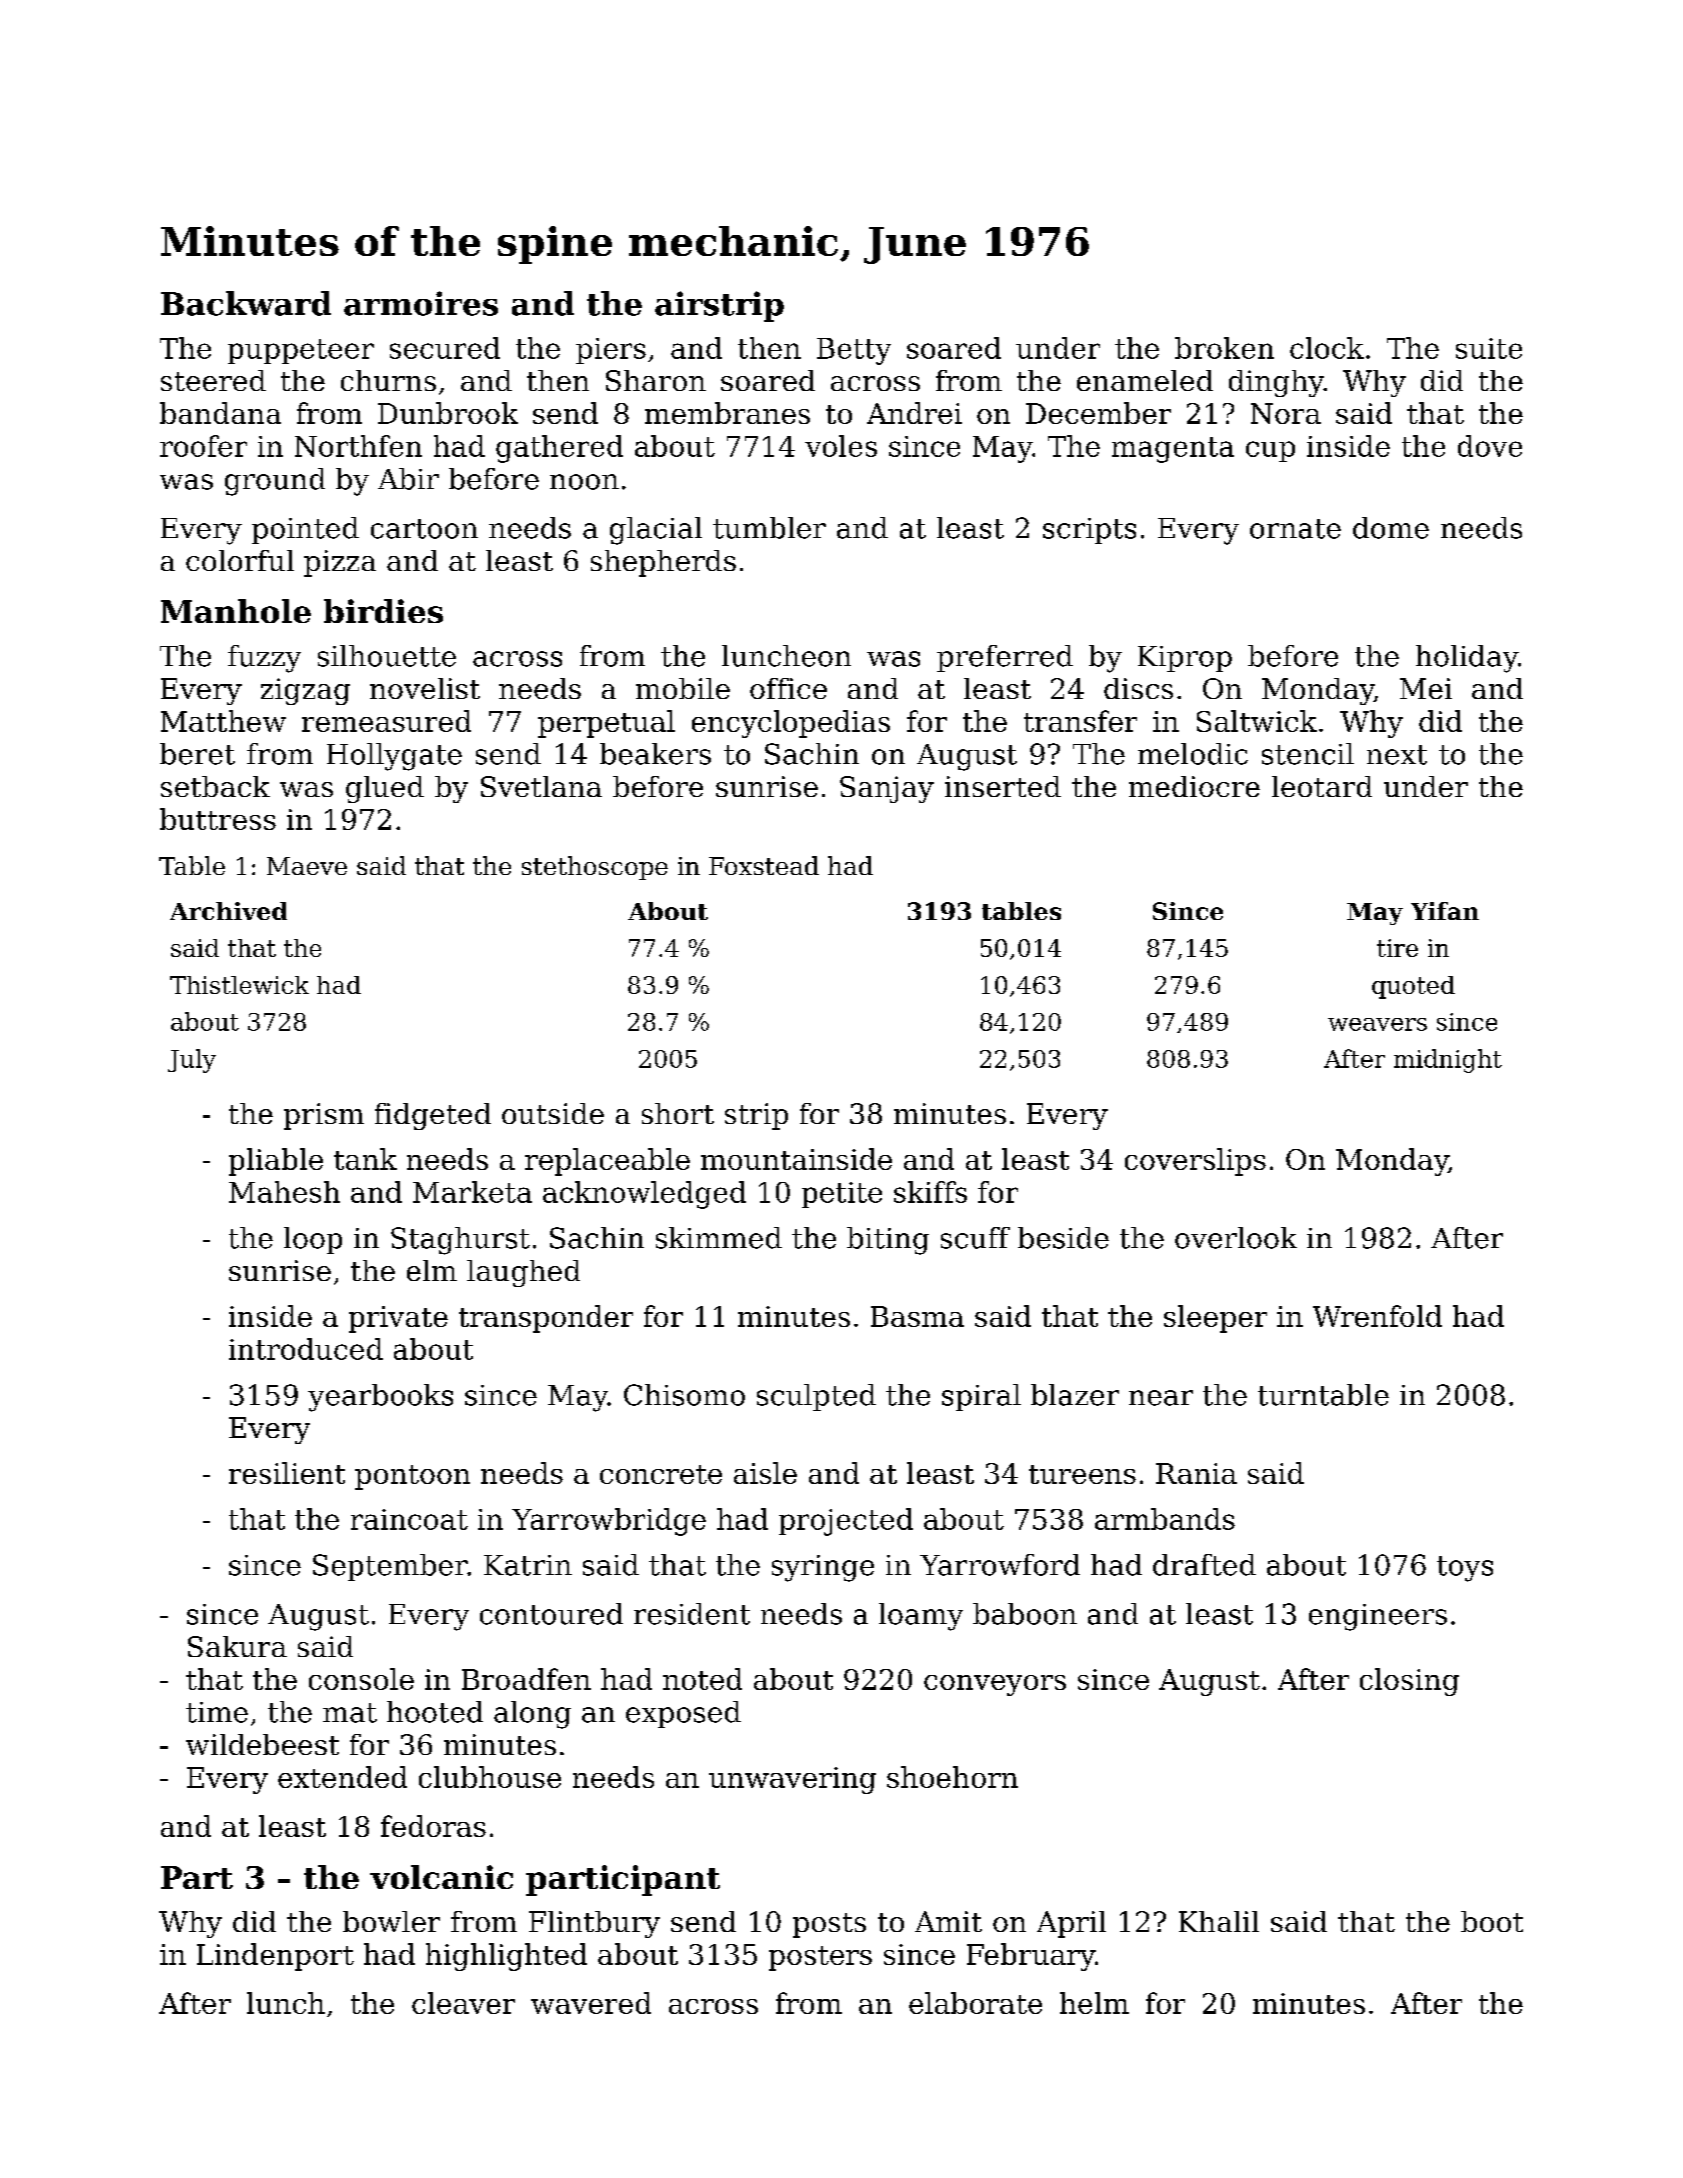 The image size is (1683, 2178). I want to click on Khalil, so click(1219, 1921).
